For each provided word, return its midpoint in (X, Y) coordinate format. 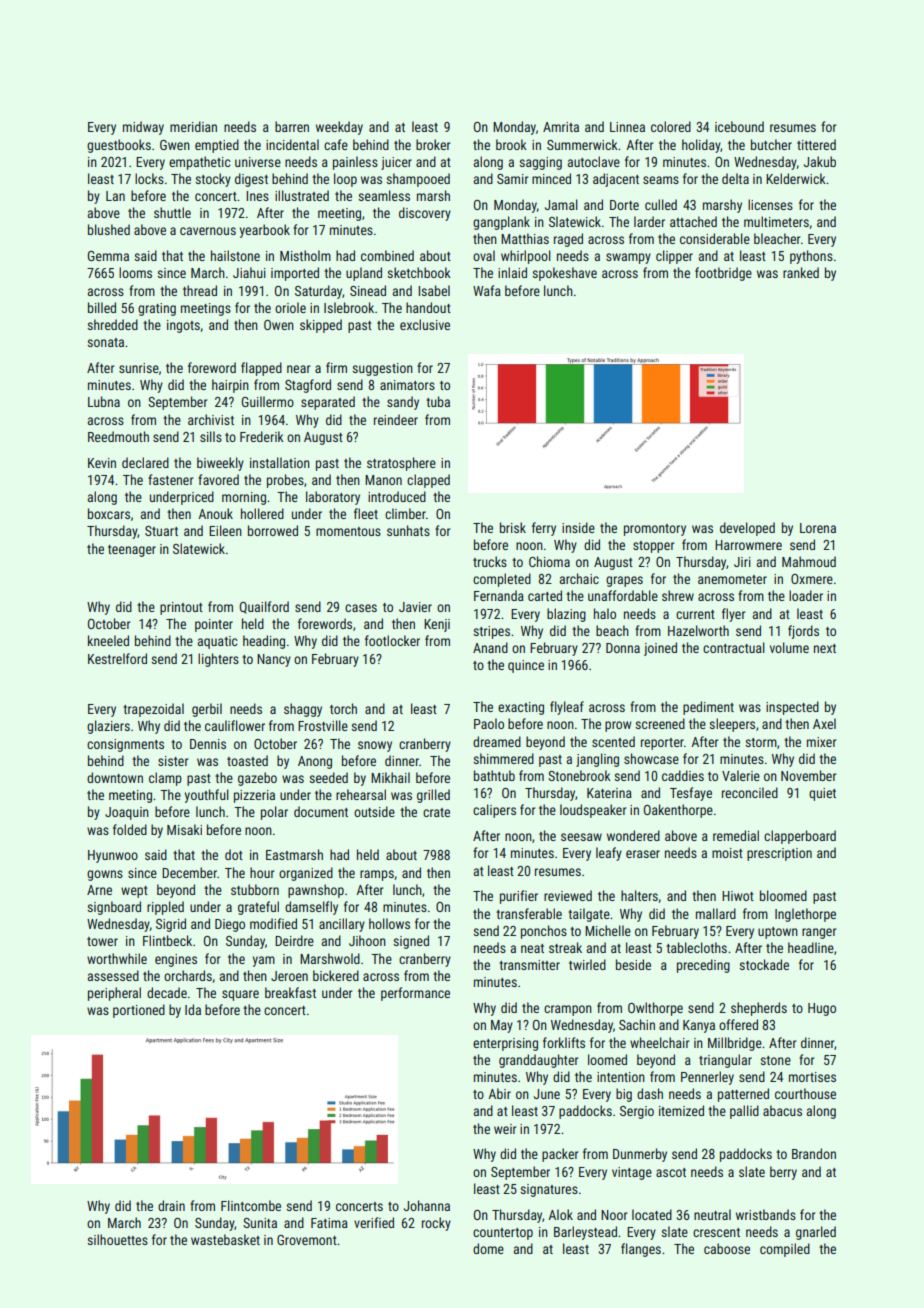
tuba (438, 401)
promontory (655, 530)
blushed (109, 229)
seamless (384, 195)
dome (488, 1248)
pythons (811, 257)
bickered (336, 975)
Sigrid (171, 925)
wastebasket (225, 1239)
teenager (132, 551)
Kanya (699, 1026)
